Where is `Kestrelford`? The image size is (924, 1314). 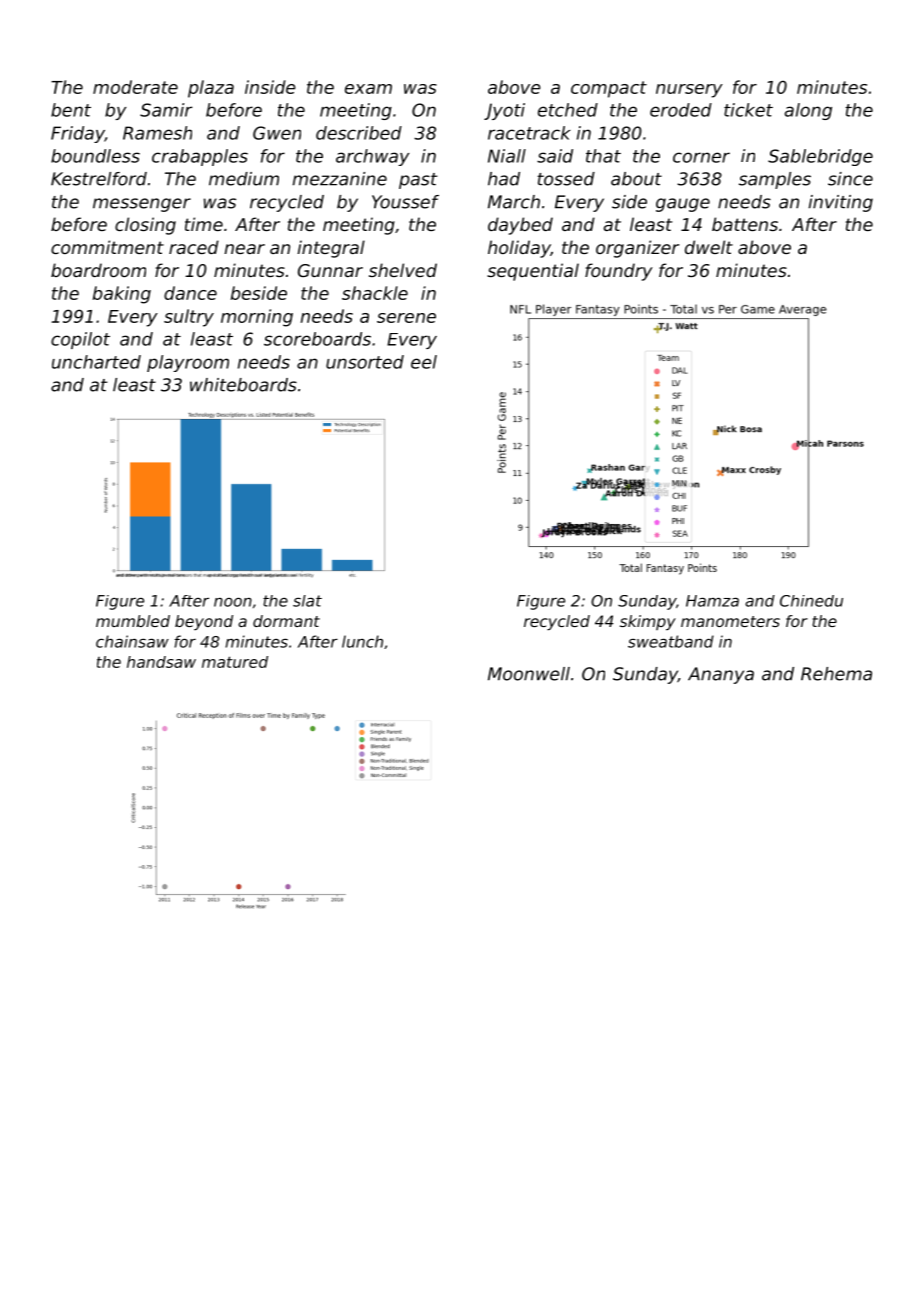
Kestrelford is located at coordinates (99, 179).
